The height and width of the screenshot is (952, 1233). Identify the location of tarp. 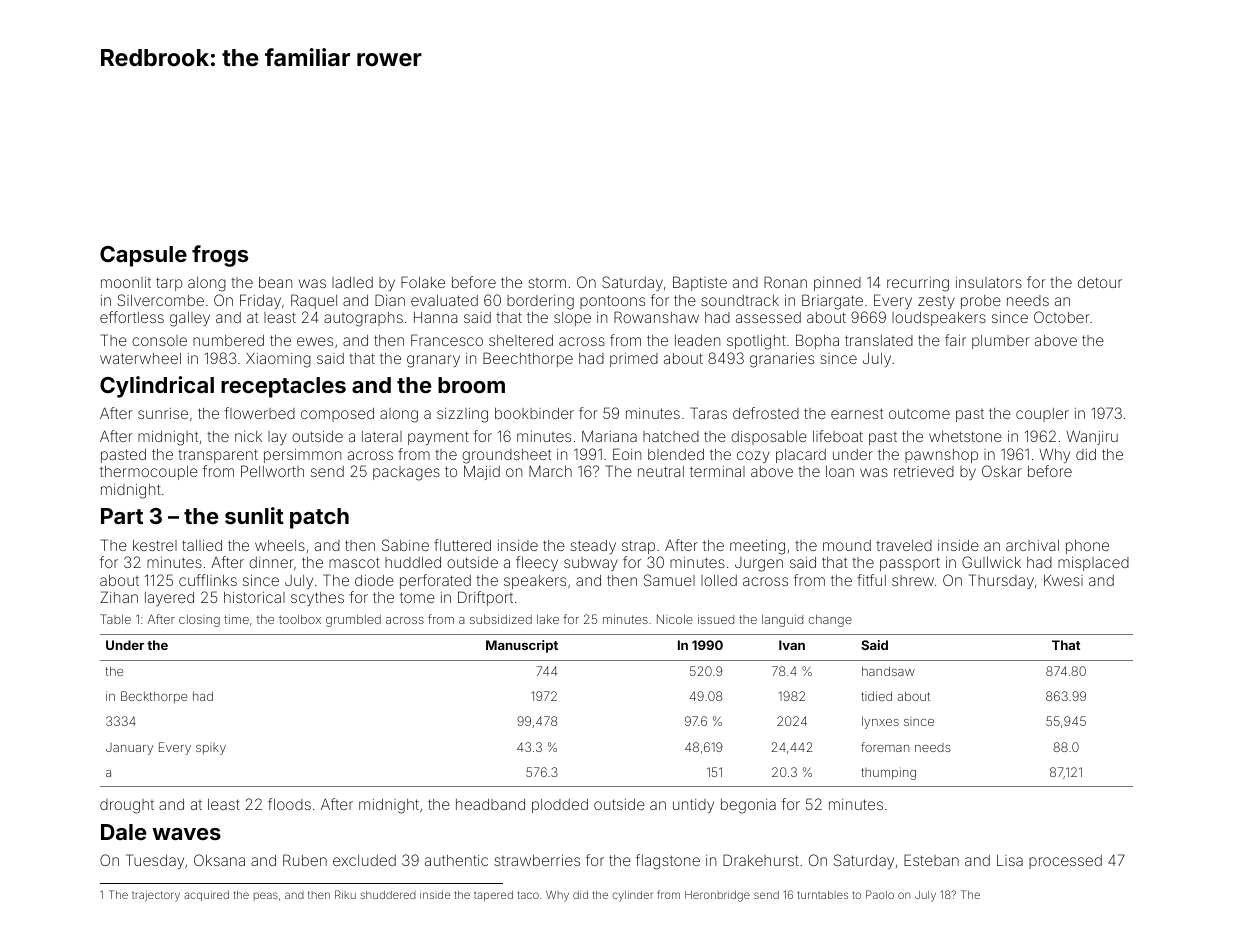
(169, 284).
